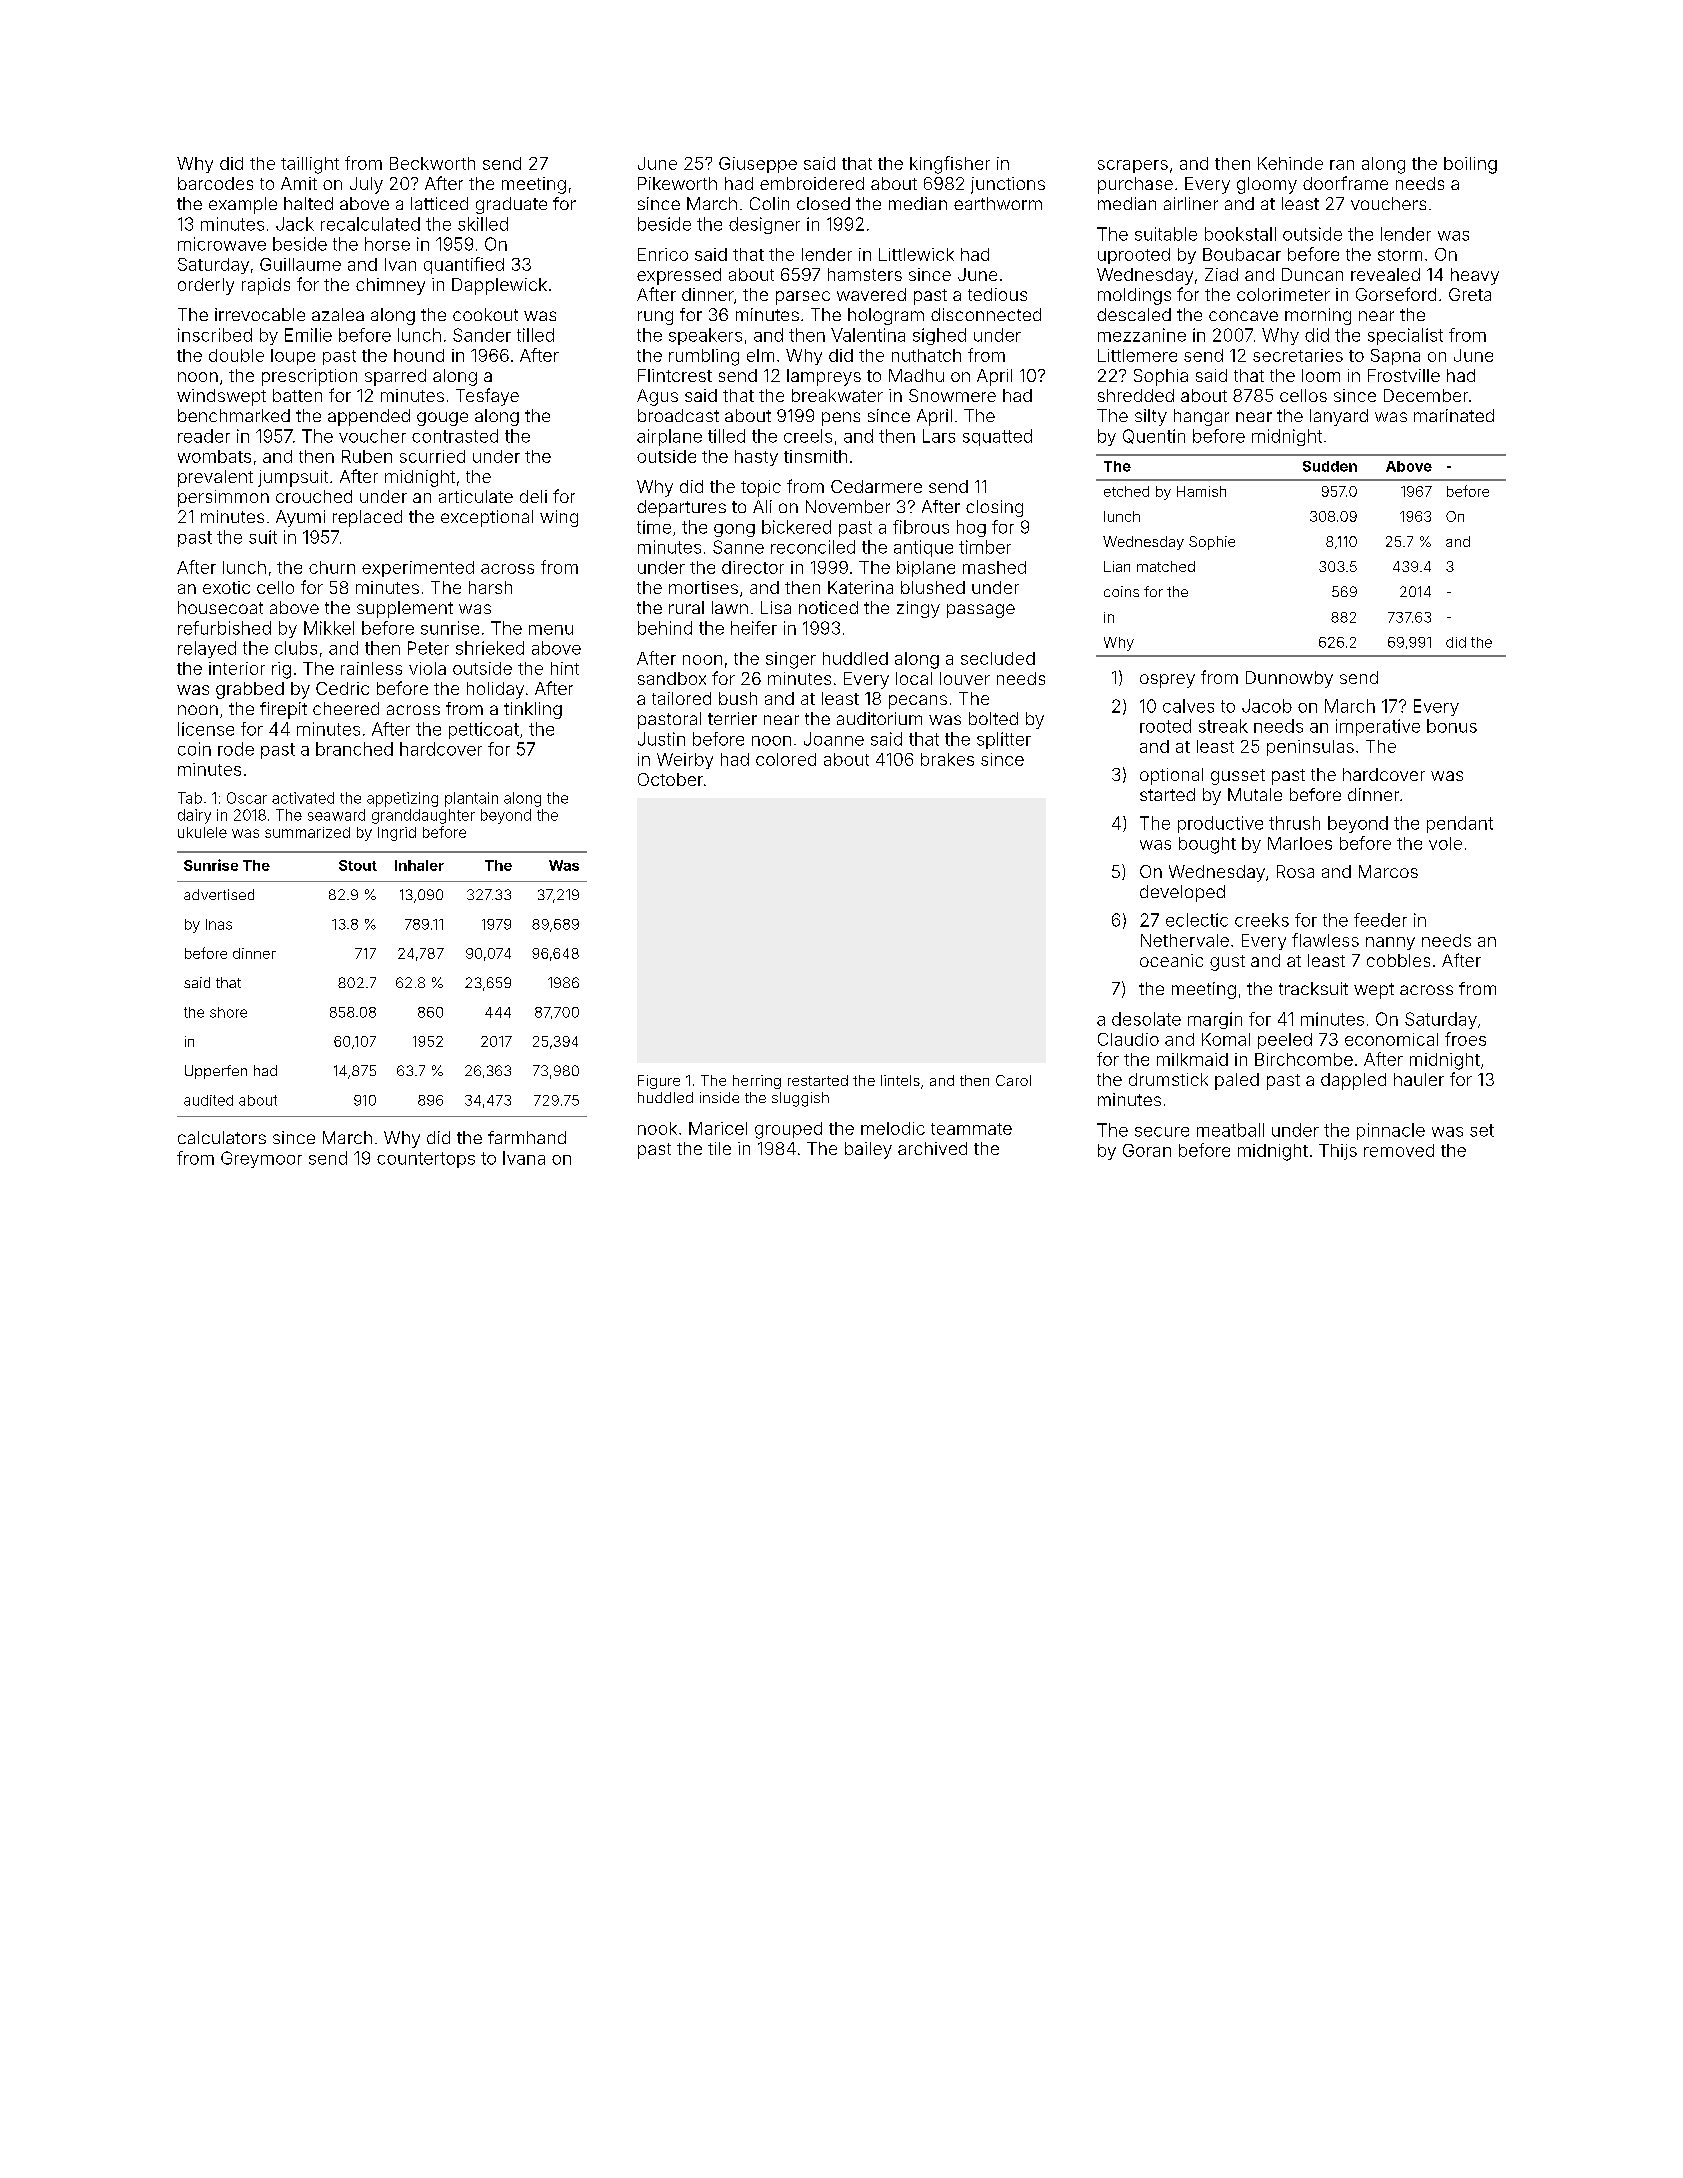 The width and height of the screenshot is (1683, 2178). What do you see at coordinates (484, 730) in the screenshot?
I see `petticoat` at bounding box center [484, 730].
